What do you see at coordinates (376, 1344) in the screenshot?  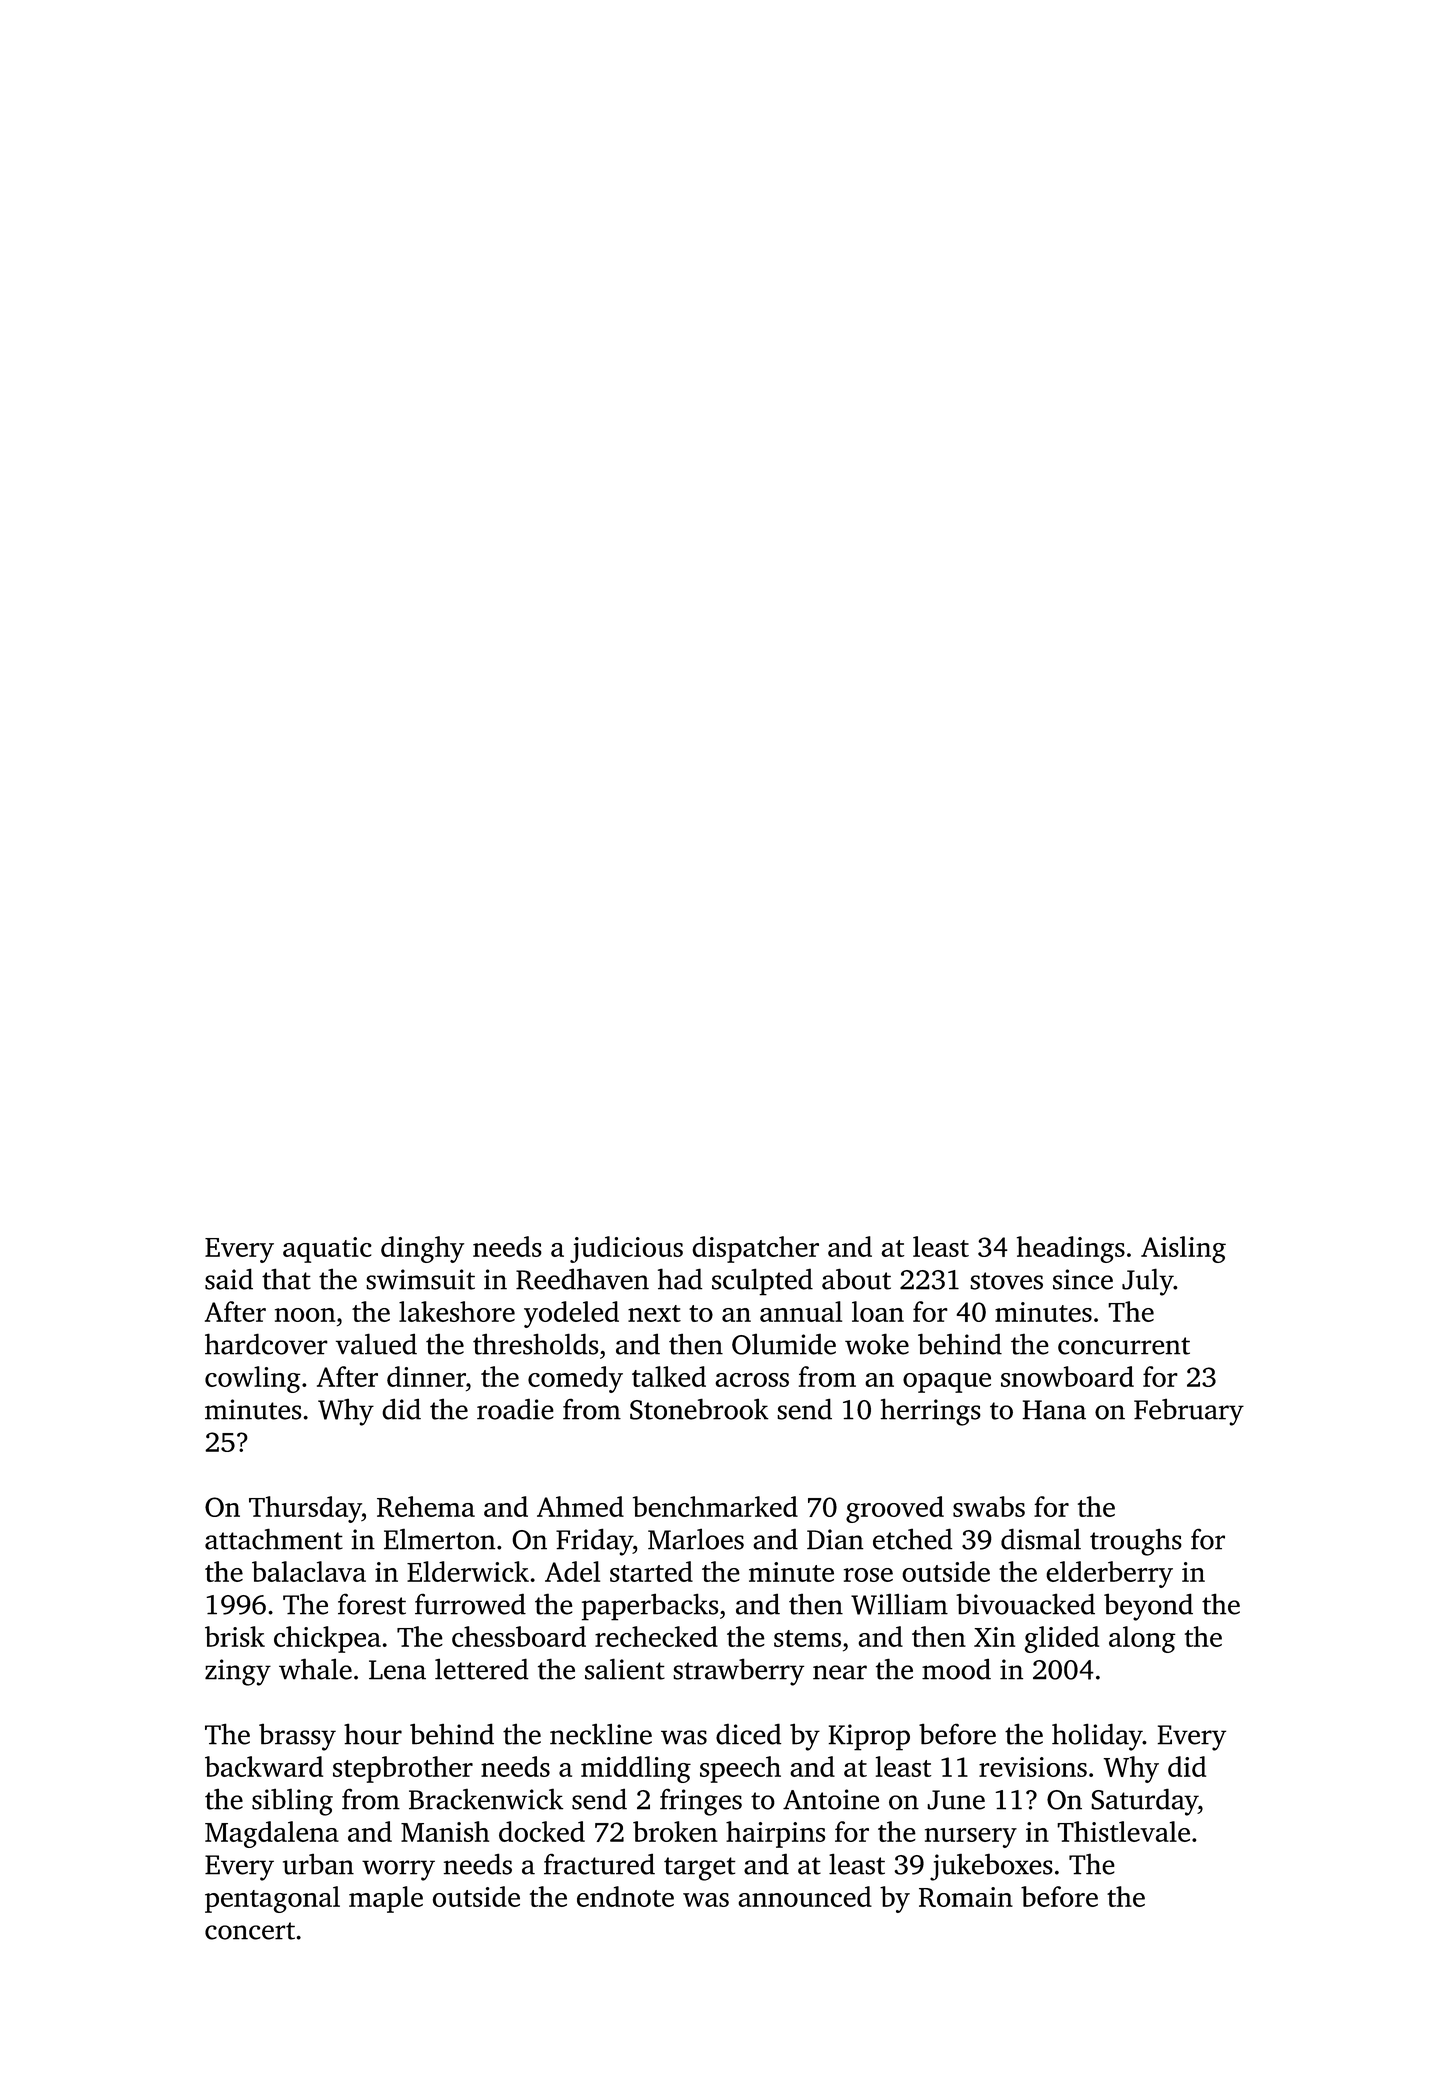 I see `valued` at bounding box center [376, 1344].
